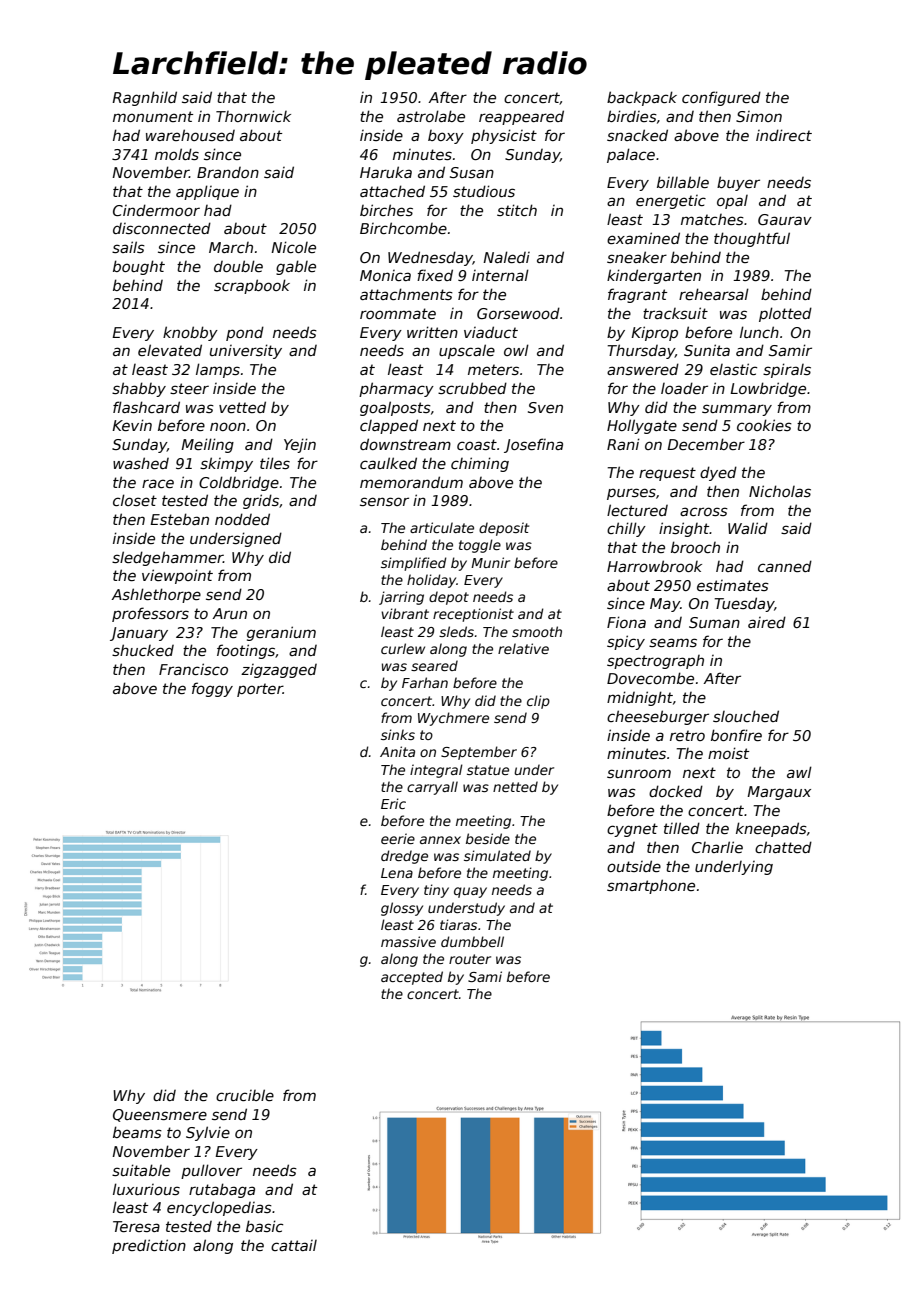 The image size is (924, 1308). Describe the element at coordinates (517, 210) in the document. I see `stitch` at that location.
